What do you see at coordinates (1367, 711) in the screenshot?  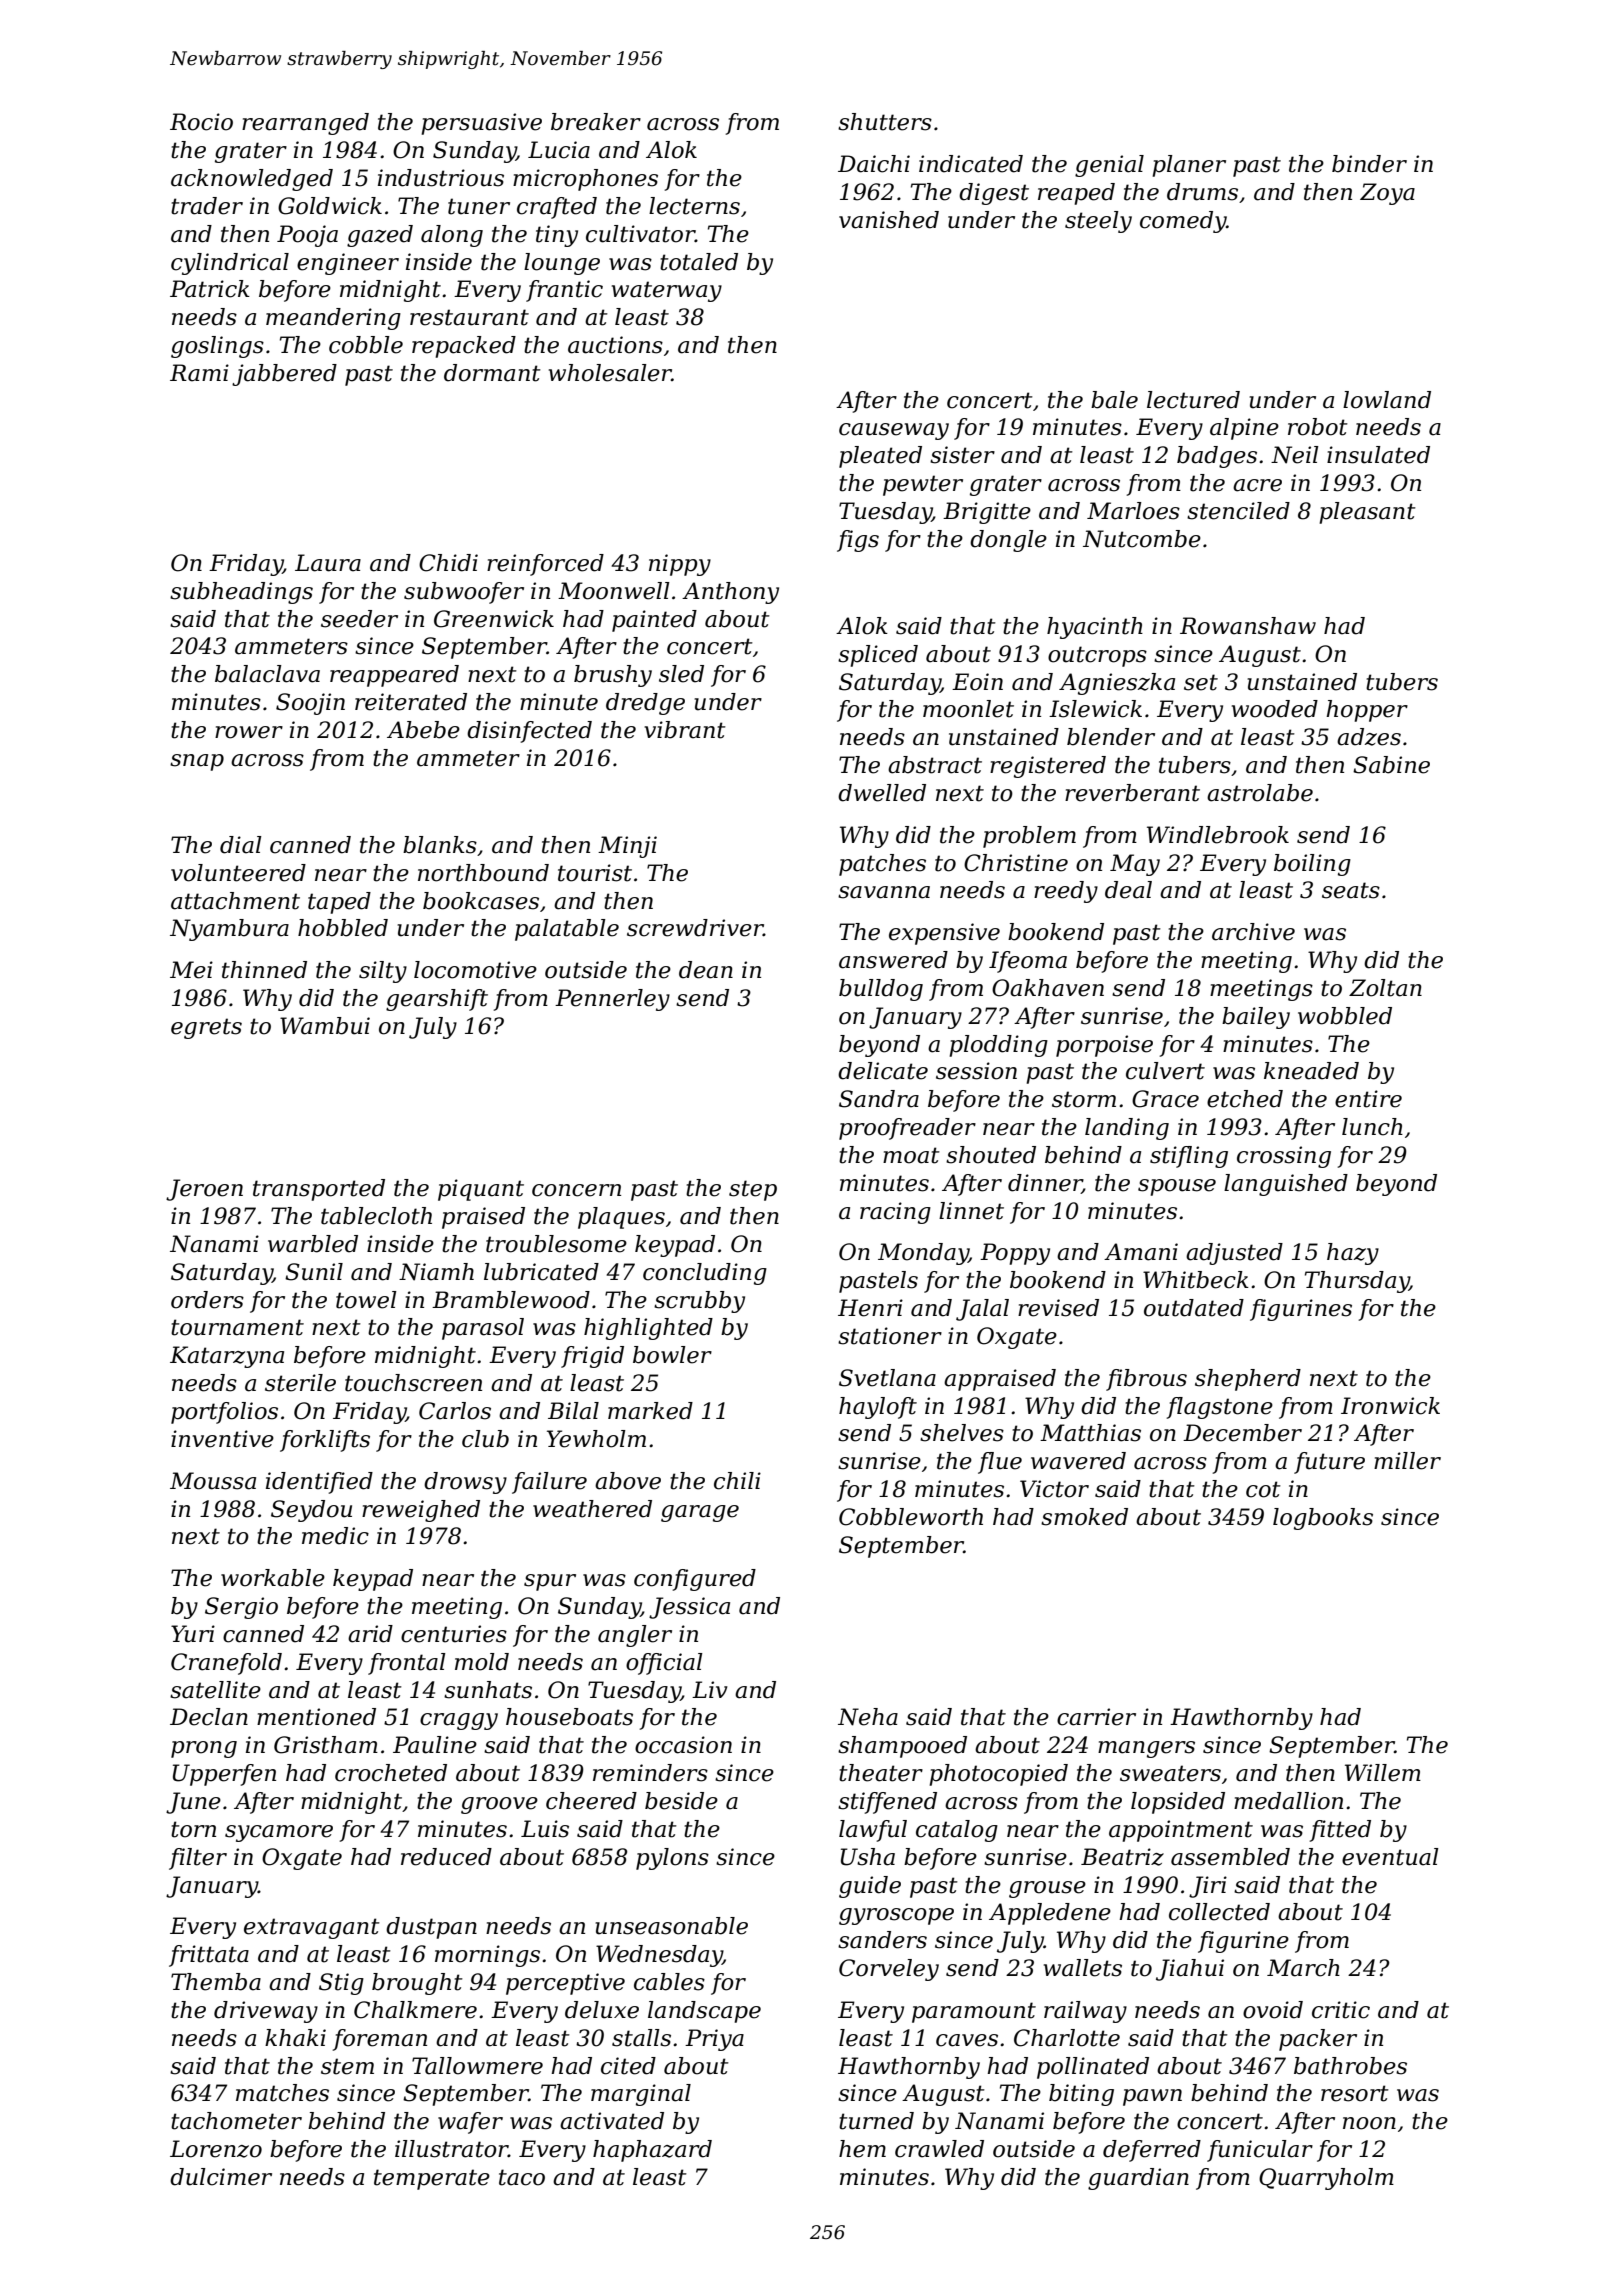 I see `hopper` at bounding box center [1367, 711].
